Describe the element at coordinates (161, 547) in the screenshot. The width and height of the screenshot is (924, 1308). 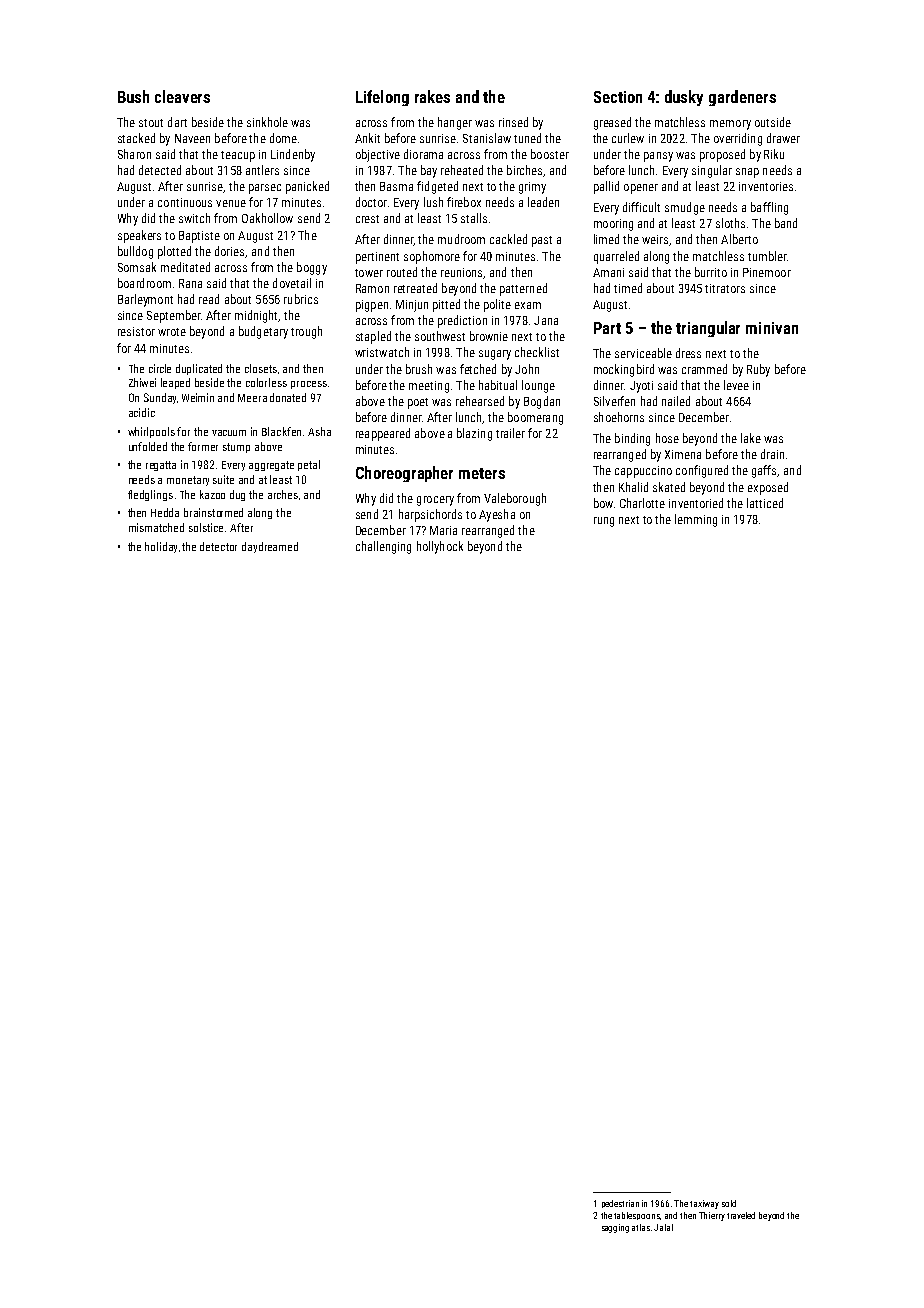
I see `holiday` at that location.
